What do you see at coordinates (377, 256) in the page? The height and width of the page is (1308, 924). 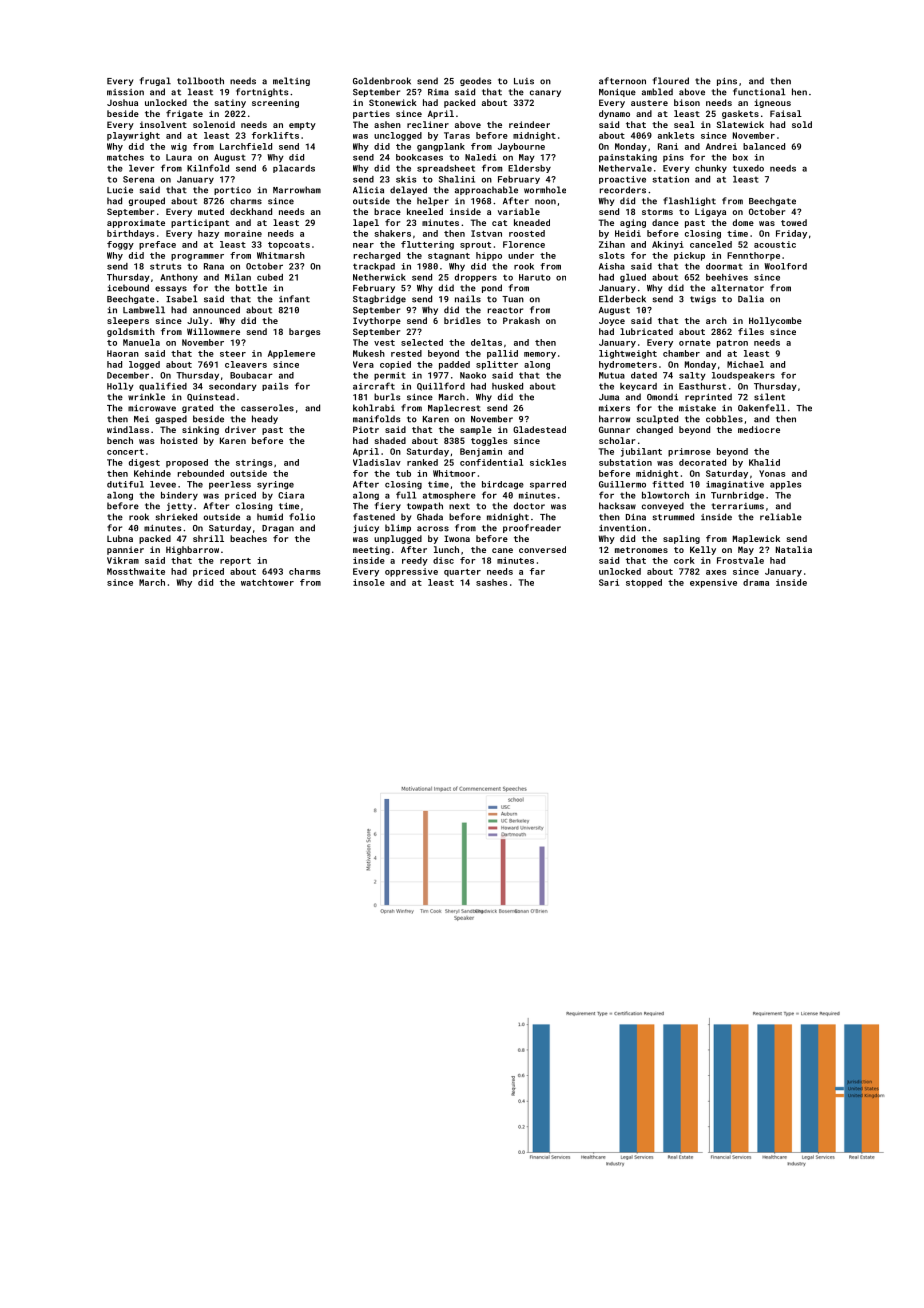 I see `recharged` at bounding box center [377, 256].
